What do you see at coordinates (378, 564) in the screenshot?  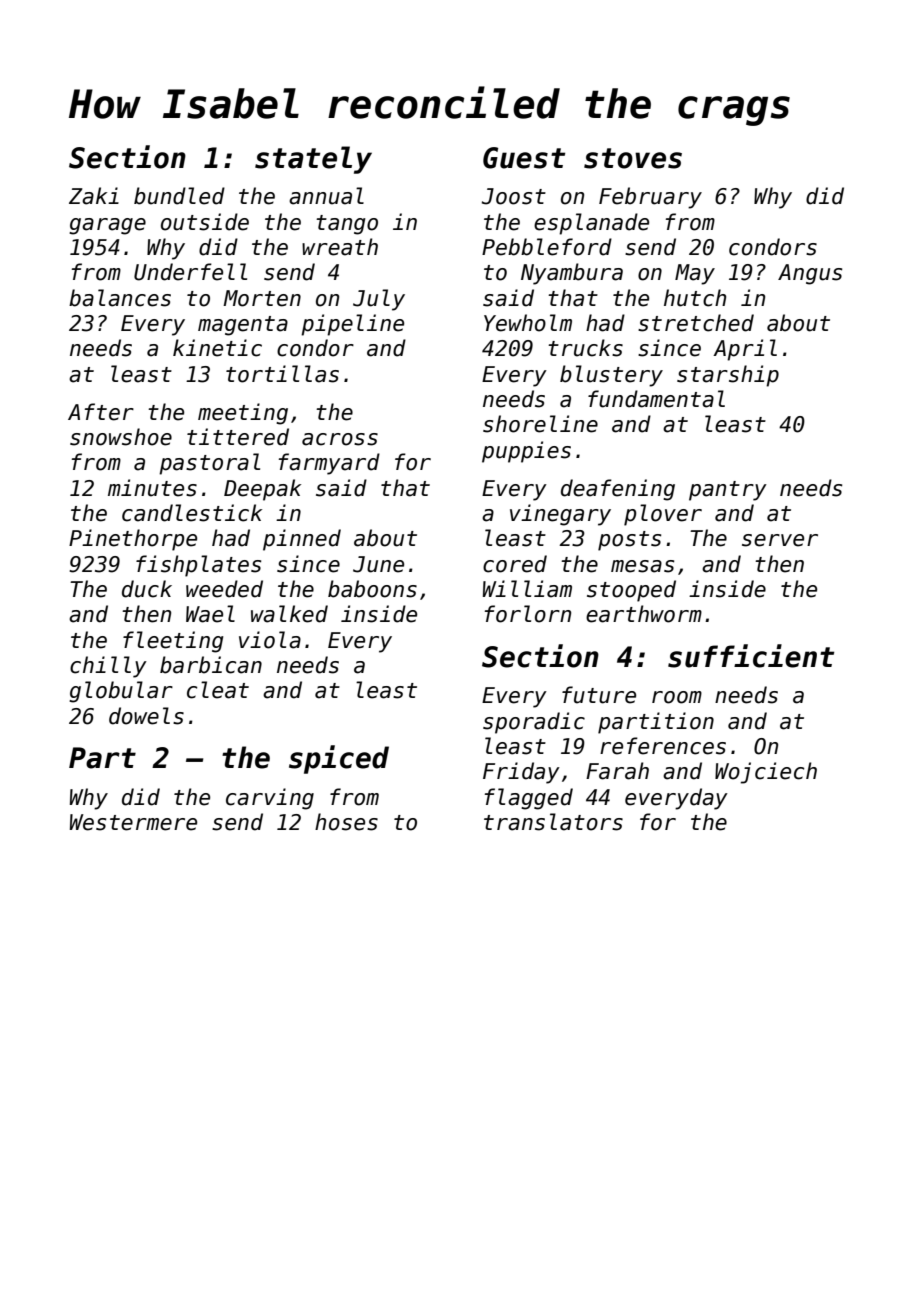 I see `June` at bounding box center [378, 564].
